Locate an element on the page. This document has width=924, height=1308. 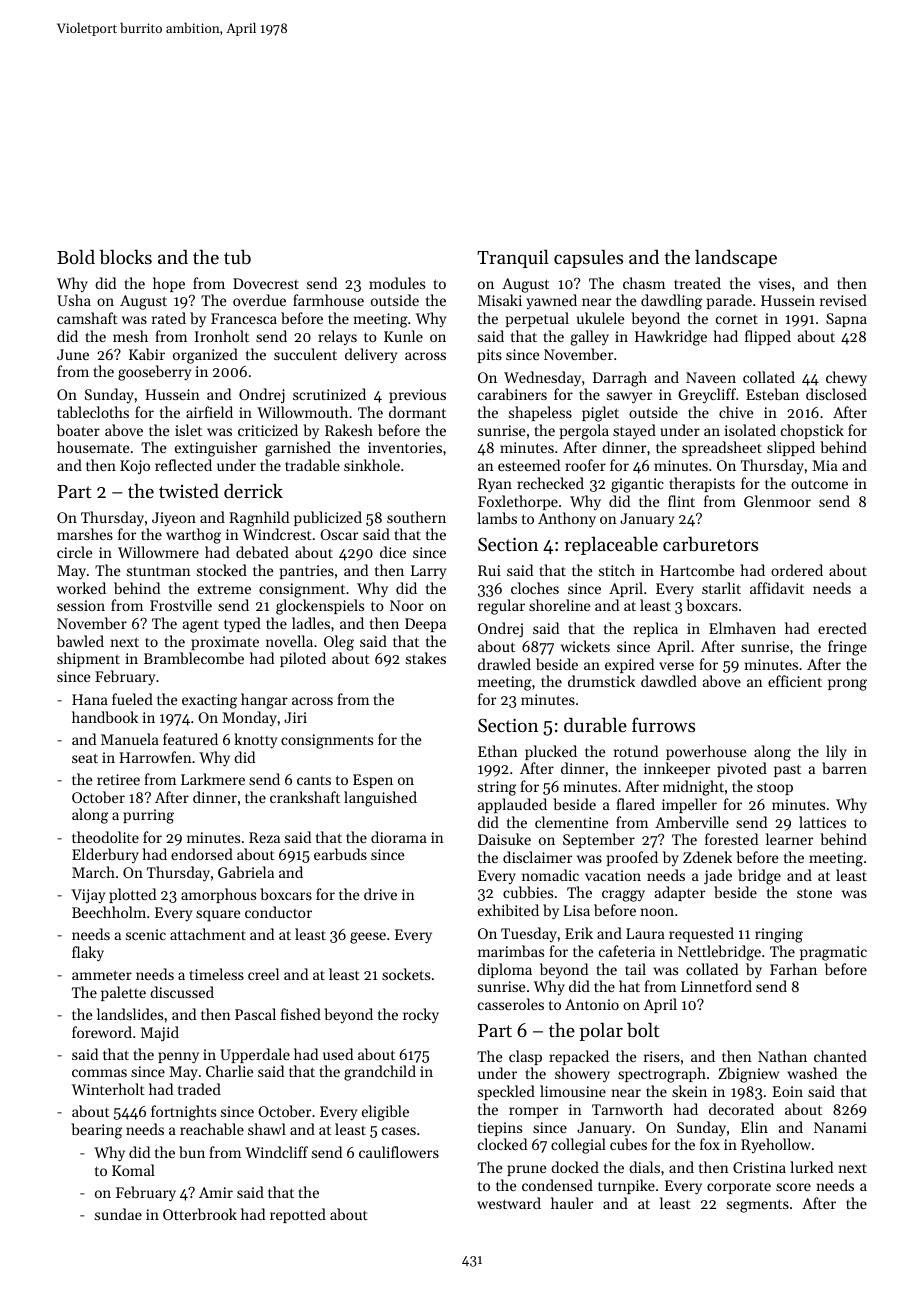
pragmatic is located at coordinates (833, 953).
